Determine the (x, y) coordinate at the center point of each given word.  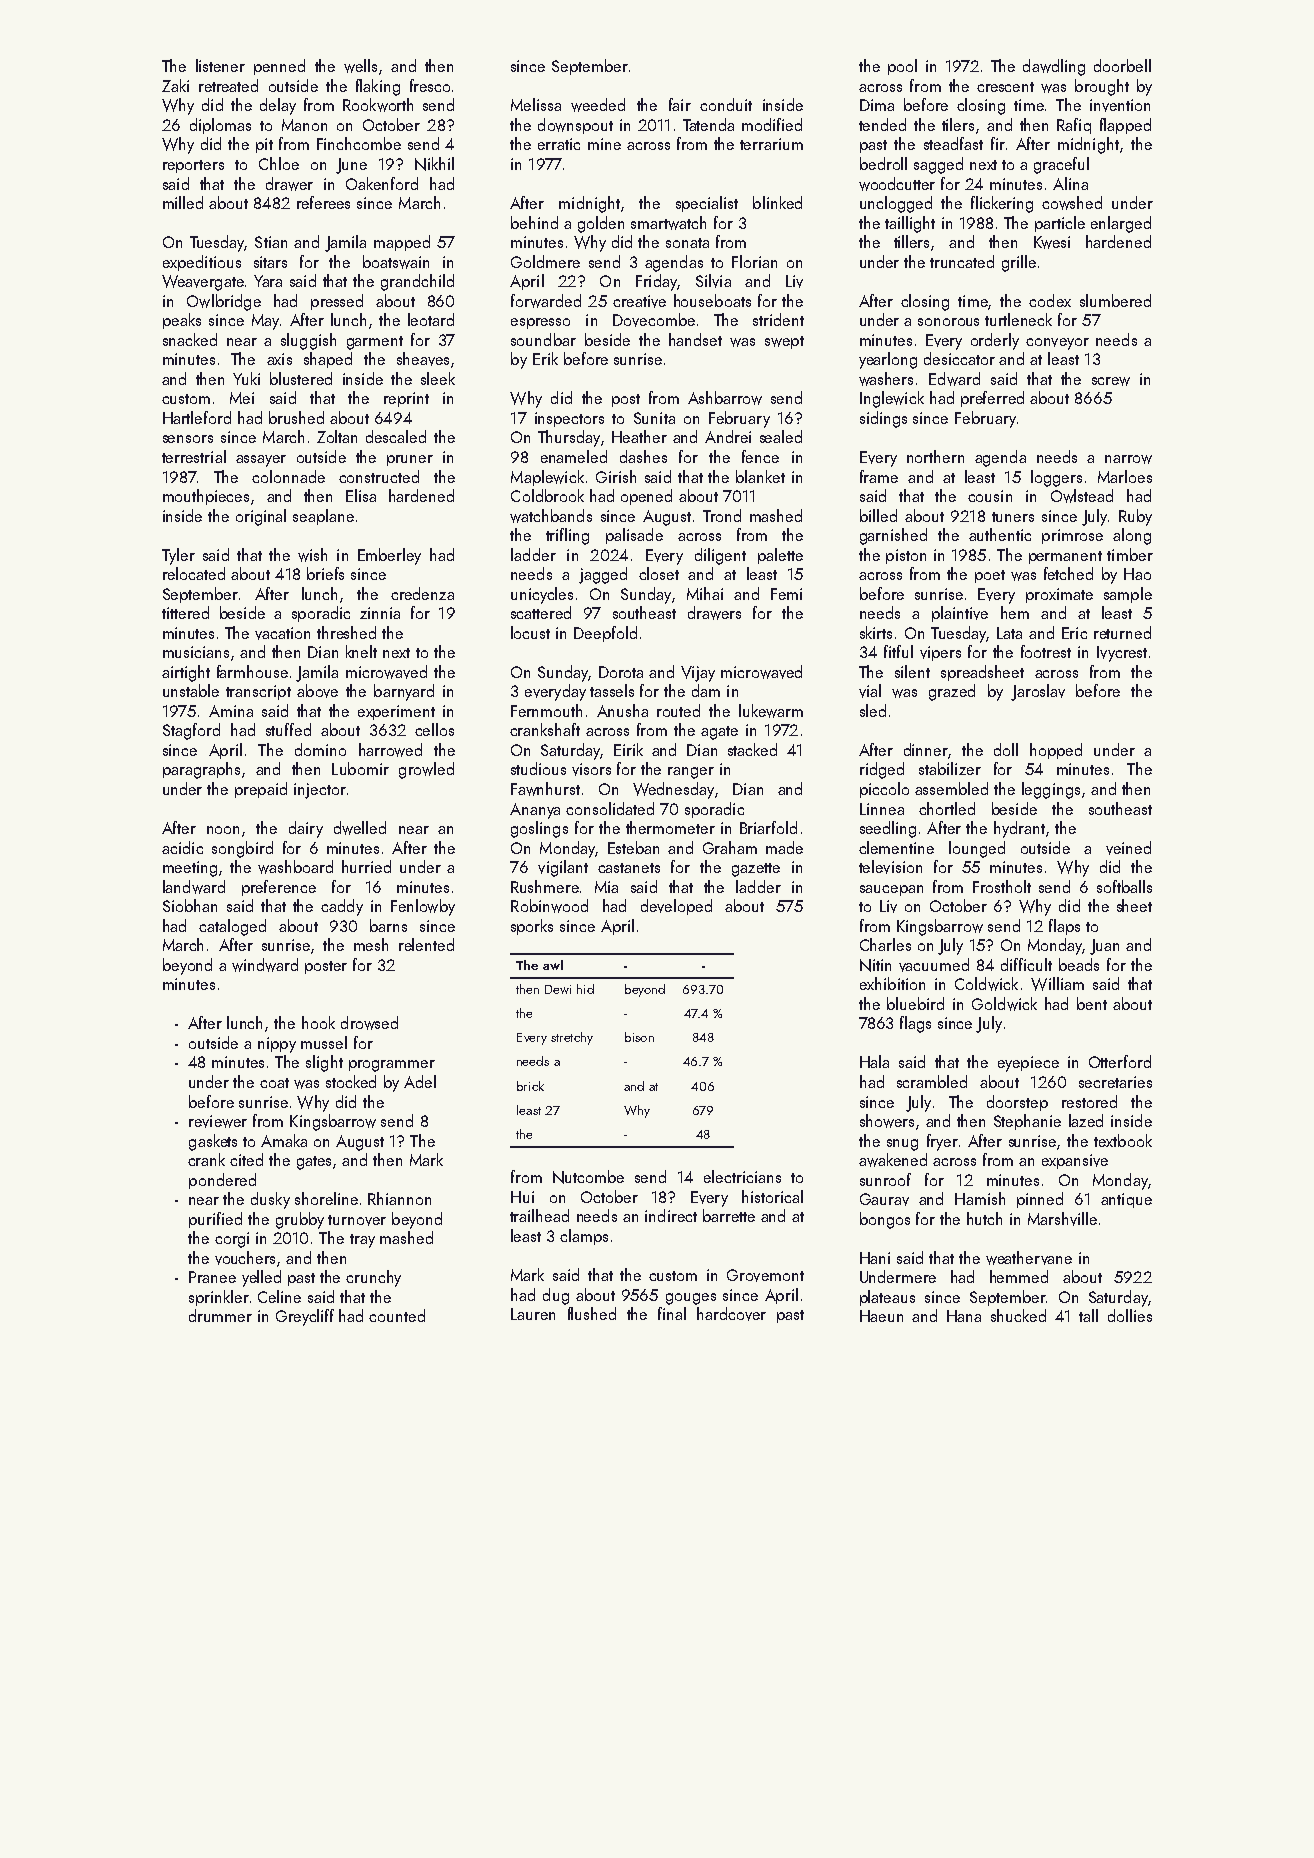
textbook (1123, 1140)
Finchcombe (359, 143)
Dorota (621, 672)
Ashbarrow (725, 398)
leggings (1051, 790)
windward (265, 965)
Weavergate (203, 283)
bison (639, 1037)
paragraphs (201, 770)
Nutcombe (588, 1177)
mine (604, 144)
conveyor (1057, 344)
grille (1019, 263)
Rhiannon (399, 1198)
